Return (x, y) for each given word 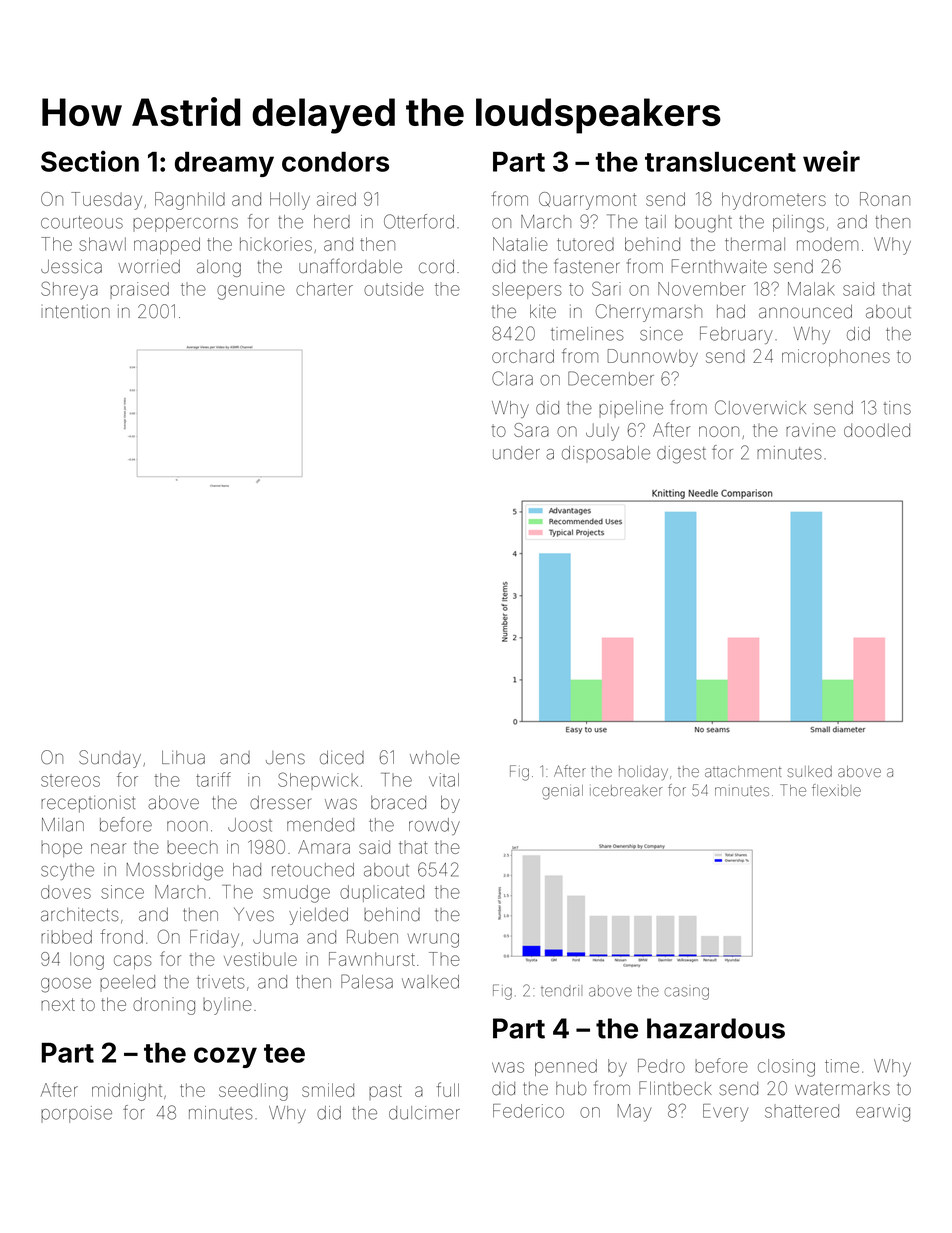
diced (342, 757)
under (516, 453)
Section (90, 161)
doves (66, 892)
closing (786, 1068)
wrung (433, 940)
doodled (877, 430)
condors (335, 162)
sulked (809, 771)
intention (75, 311)
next (58, 1004)
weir (831, 161)
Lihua (183, 757)
